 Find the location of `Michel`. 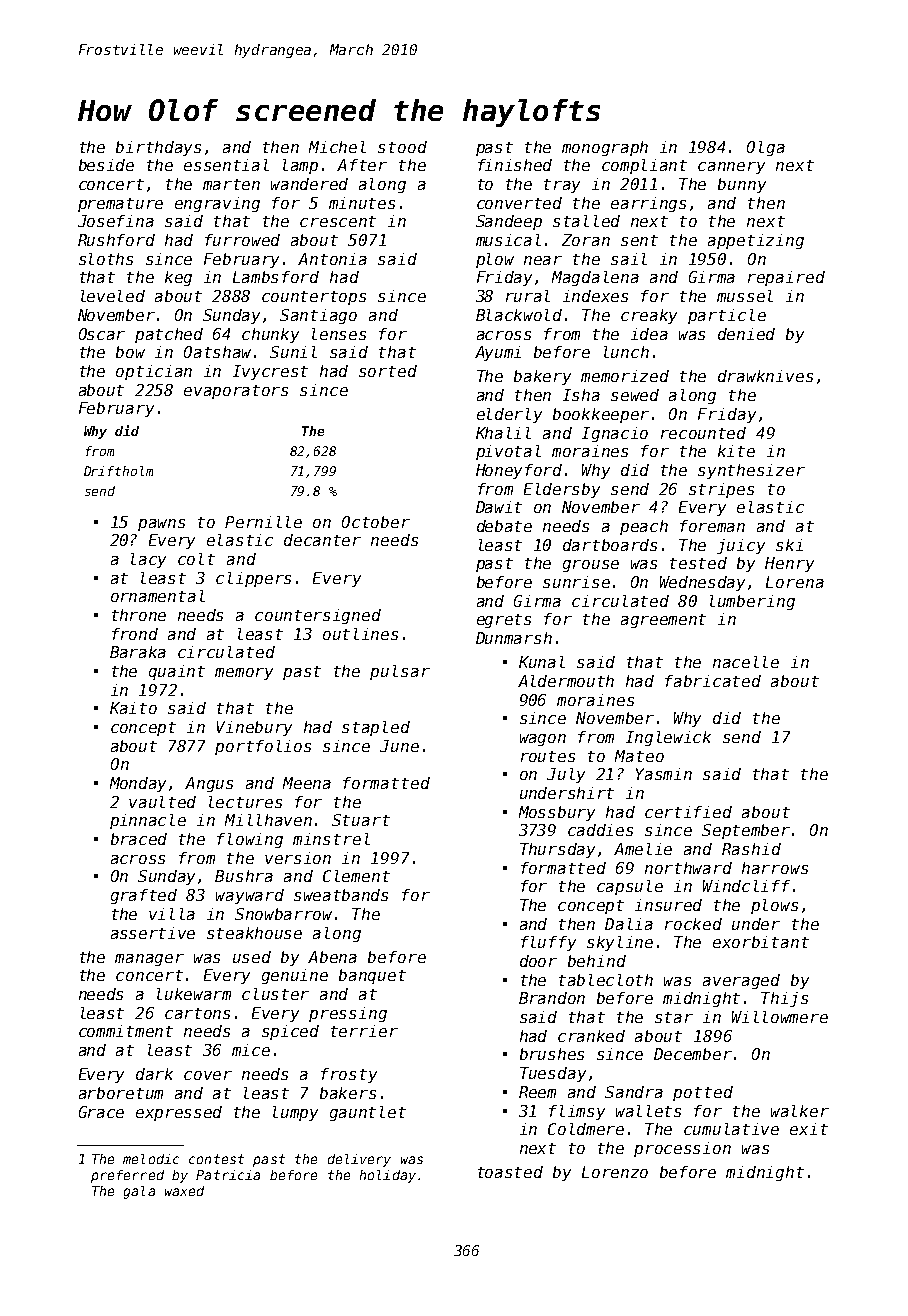

Michel is located at coordinates (337, 147).
